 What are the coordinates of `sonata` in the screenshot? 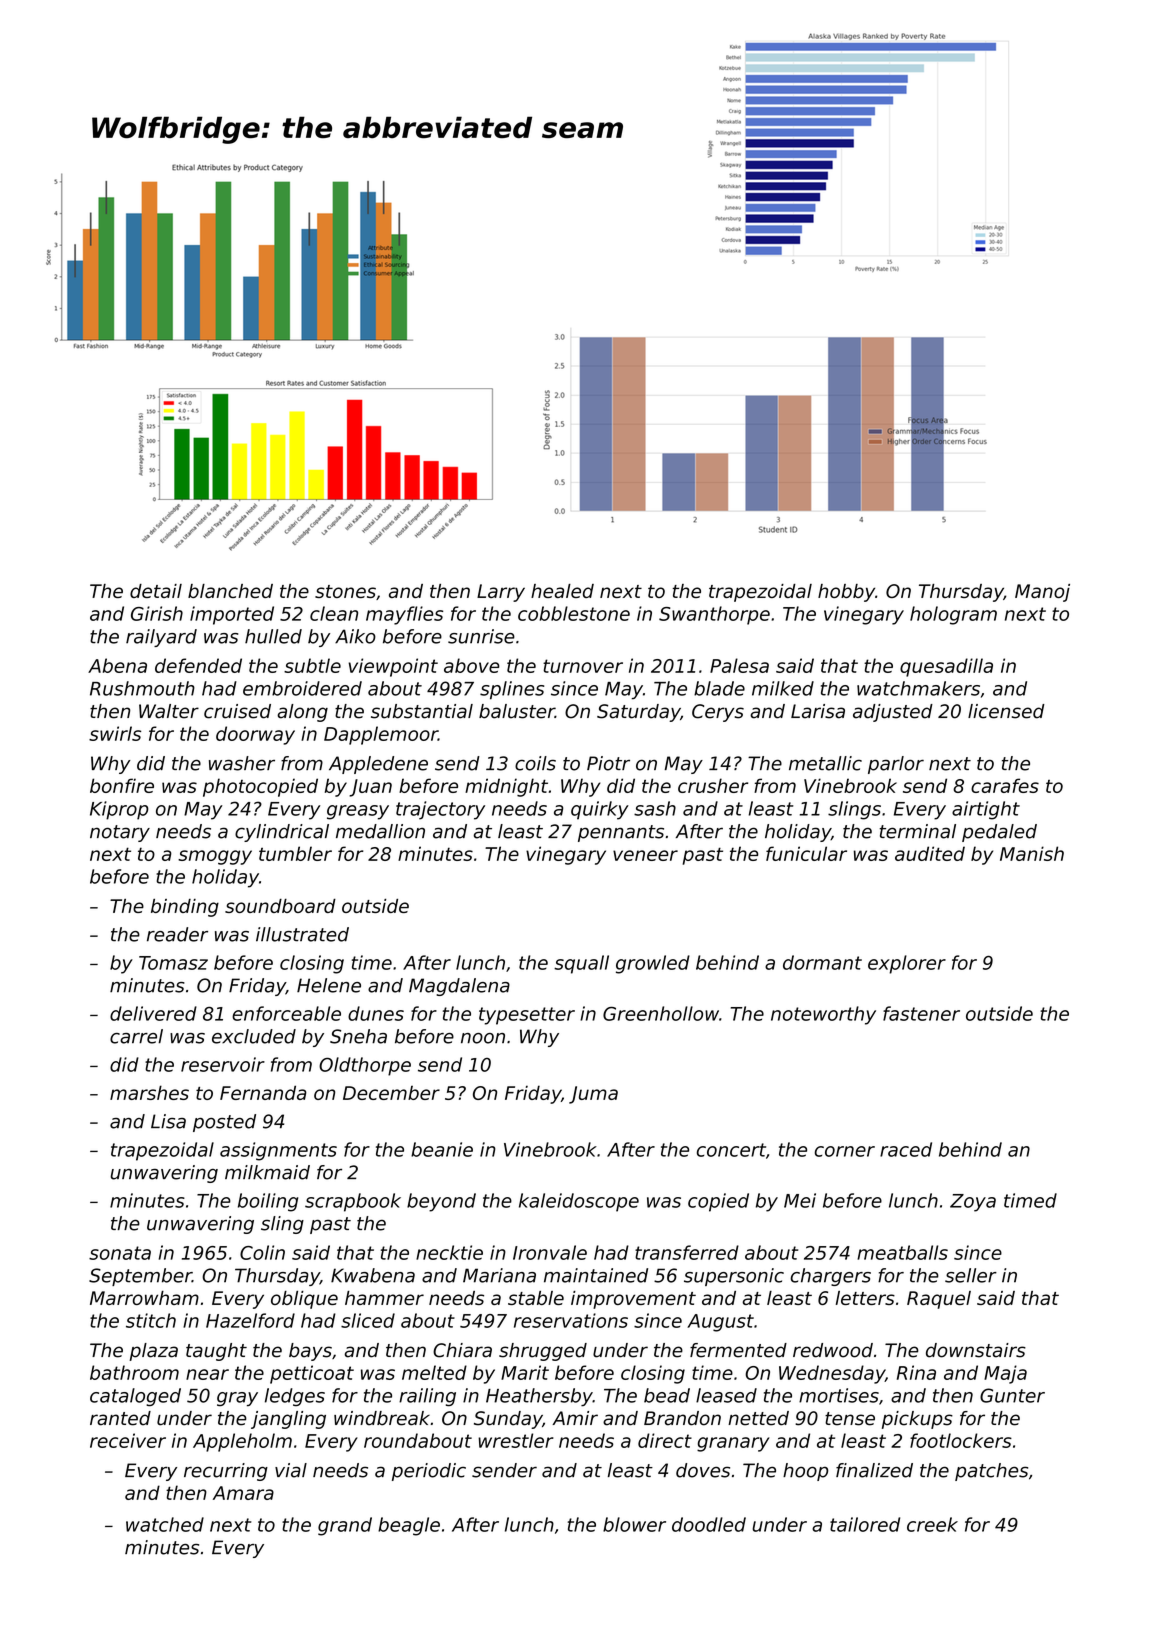 It's located at (120, 1253).
